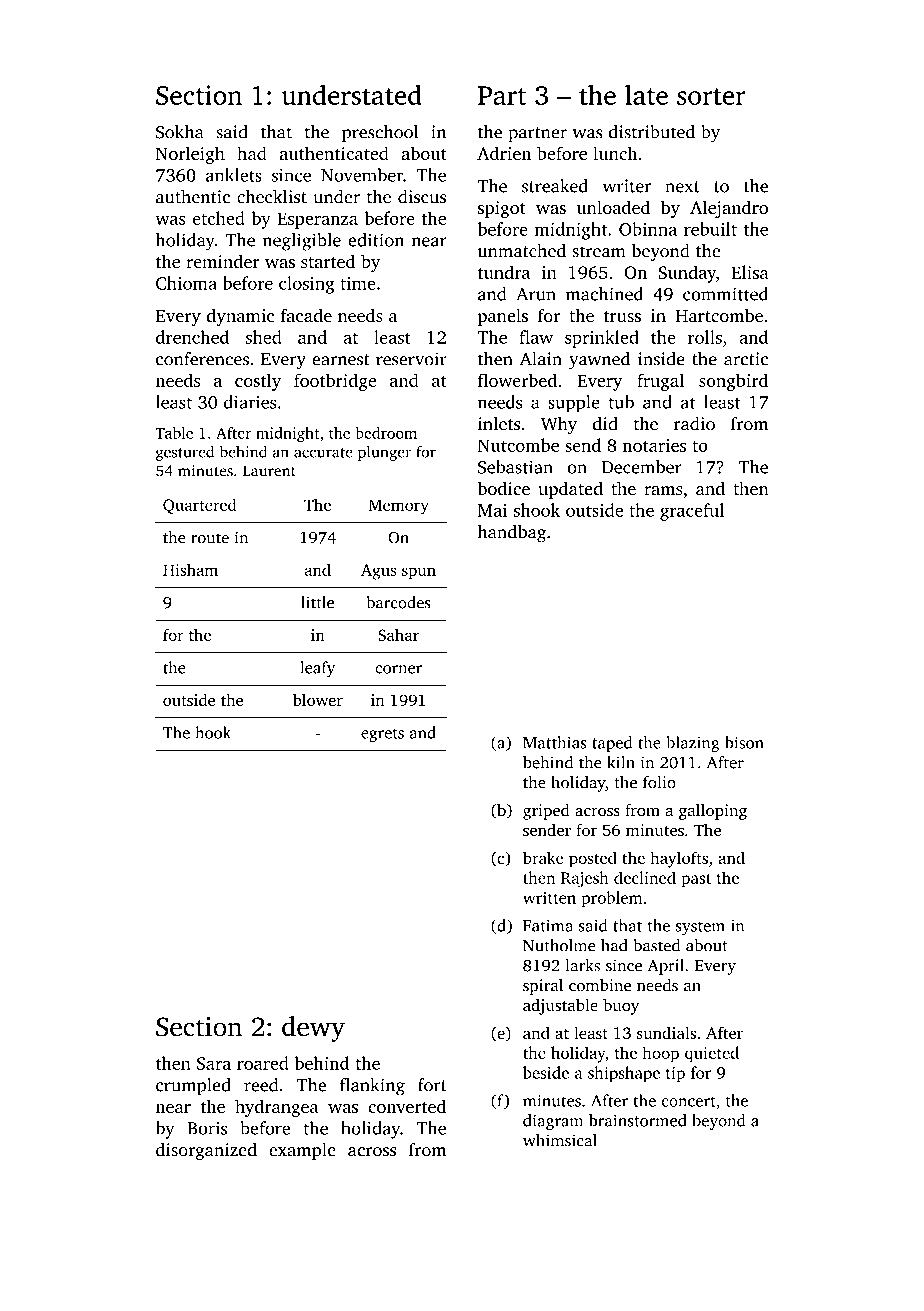  I want to click on radio, so click(694, 424).
